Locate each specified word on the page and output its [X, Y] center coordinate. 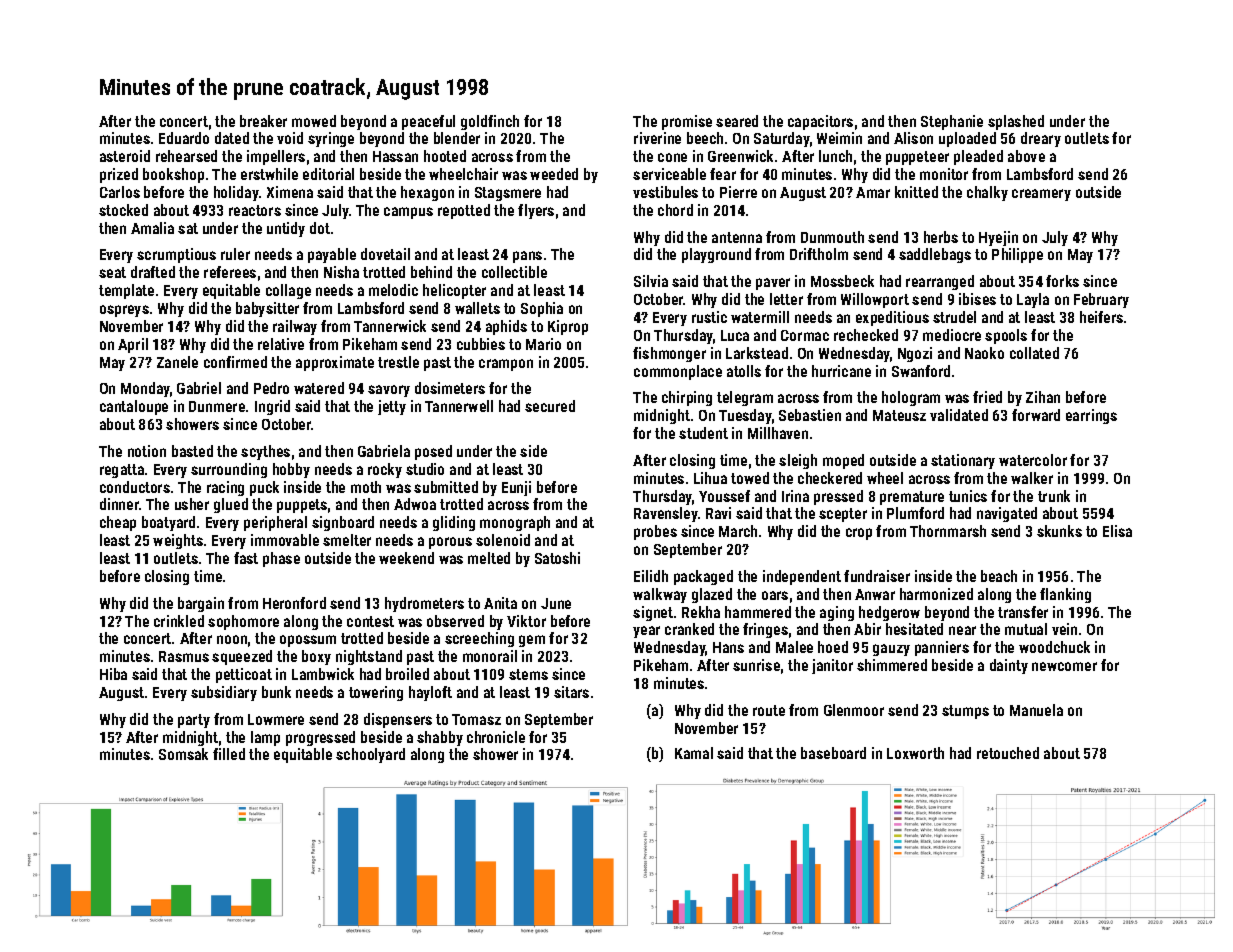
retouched [1008, 753]
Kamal [694, 753]
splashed [1016, 122]
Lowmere [276, 719]
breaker [263, 121]
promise [687, 122]
